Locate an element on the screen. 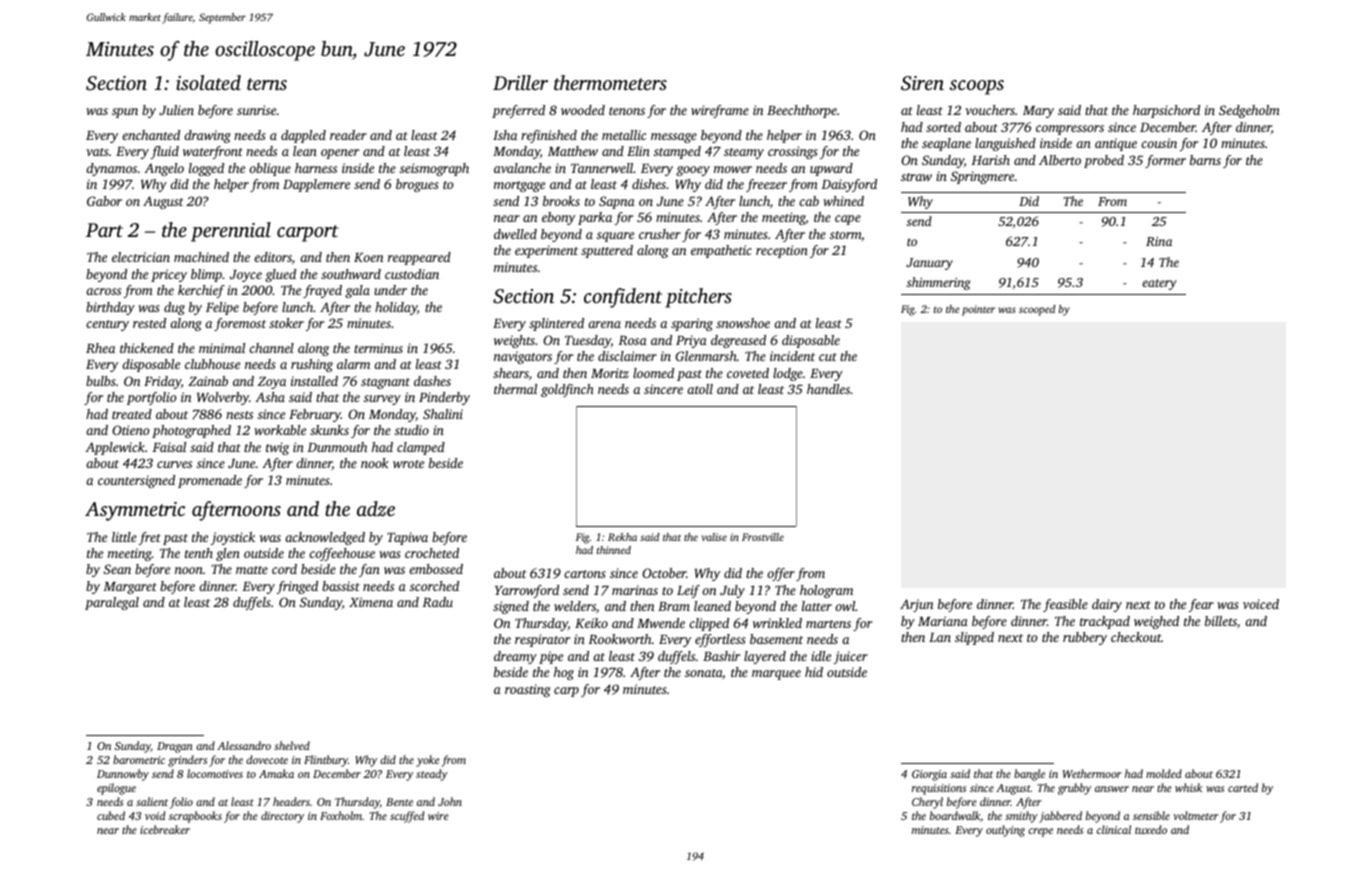 The image size is (1372, 887). Ximena is located at coordinates (371, 602).
